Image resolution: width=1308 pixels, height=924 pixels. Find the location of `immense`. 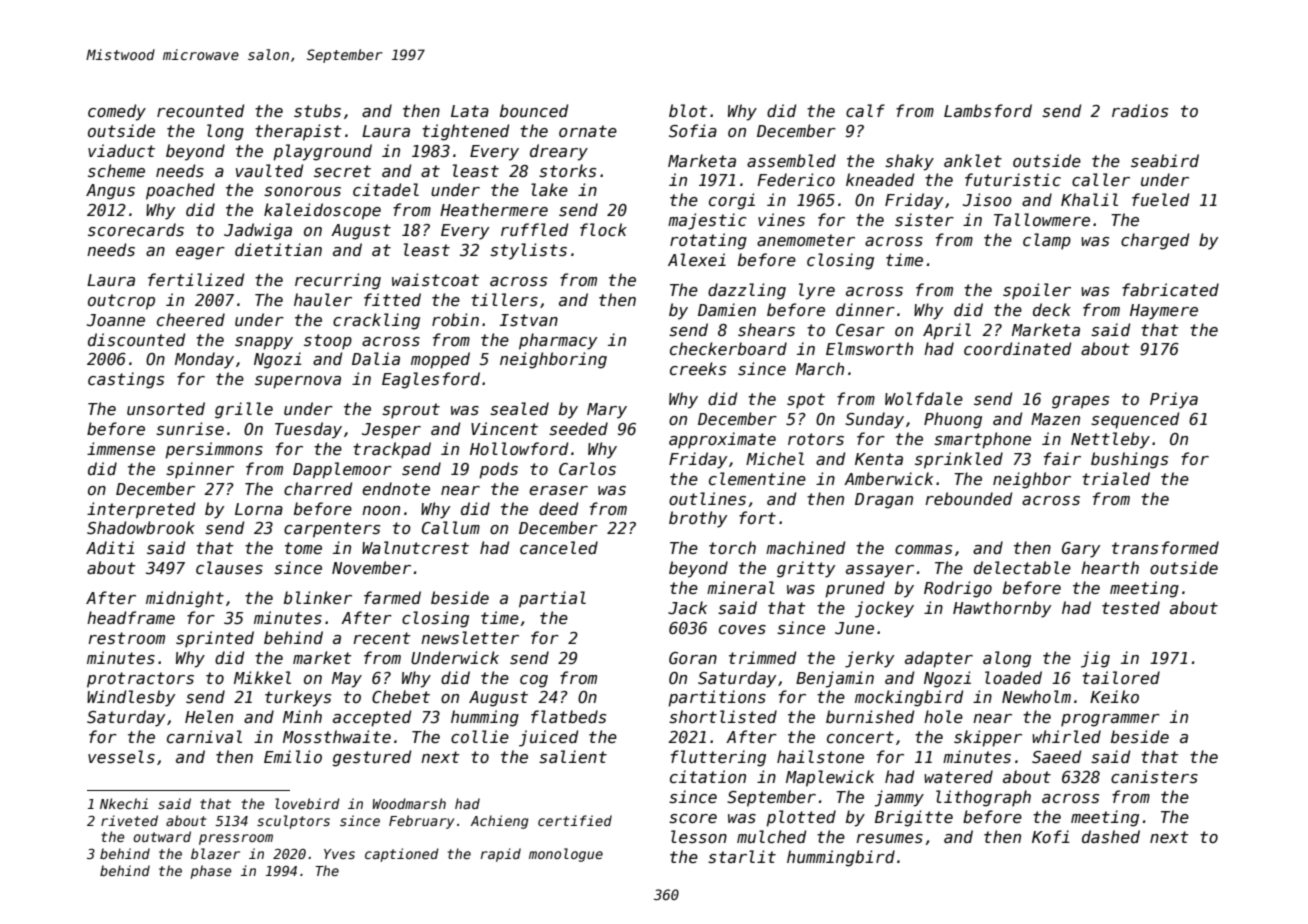

immense is located at coordinates (121, 448).
